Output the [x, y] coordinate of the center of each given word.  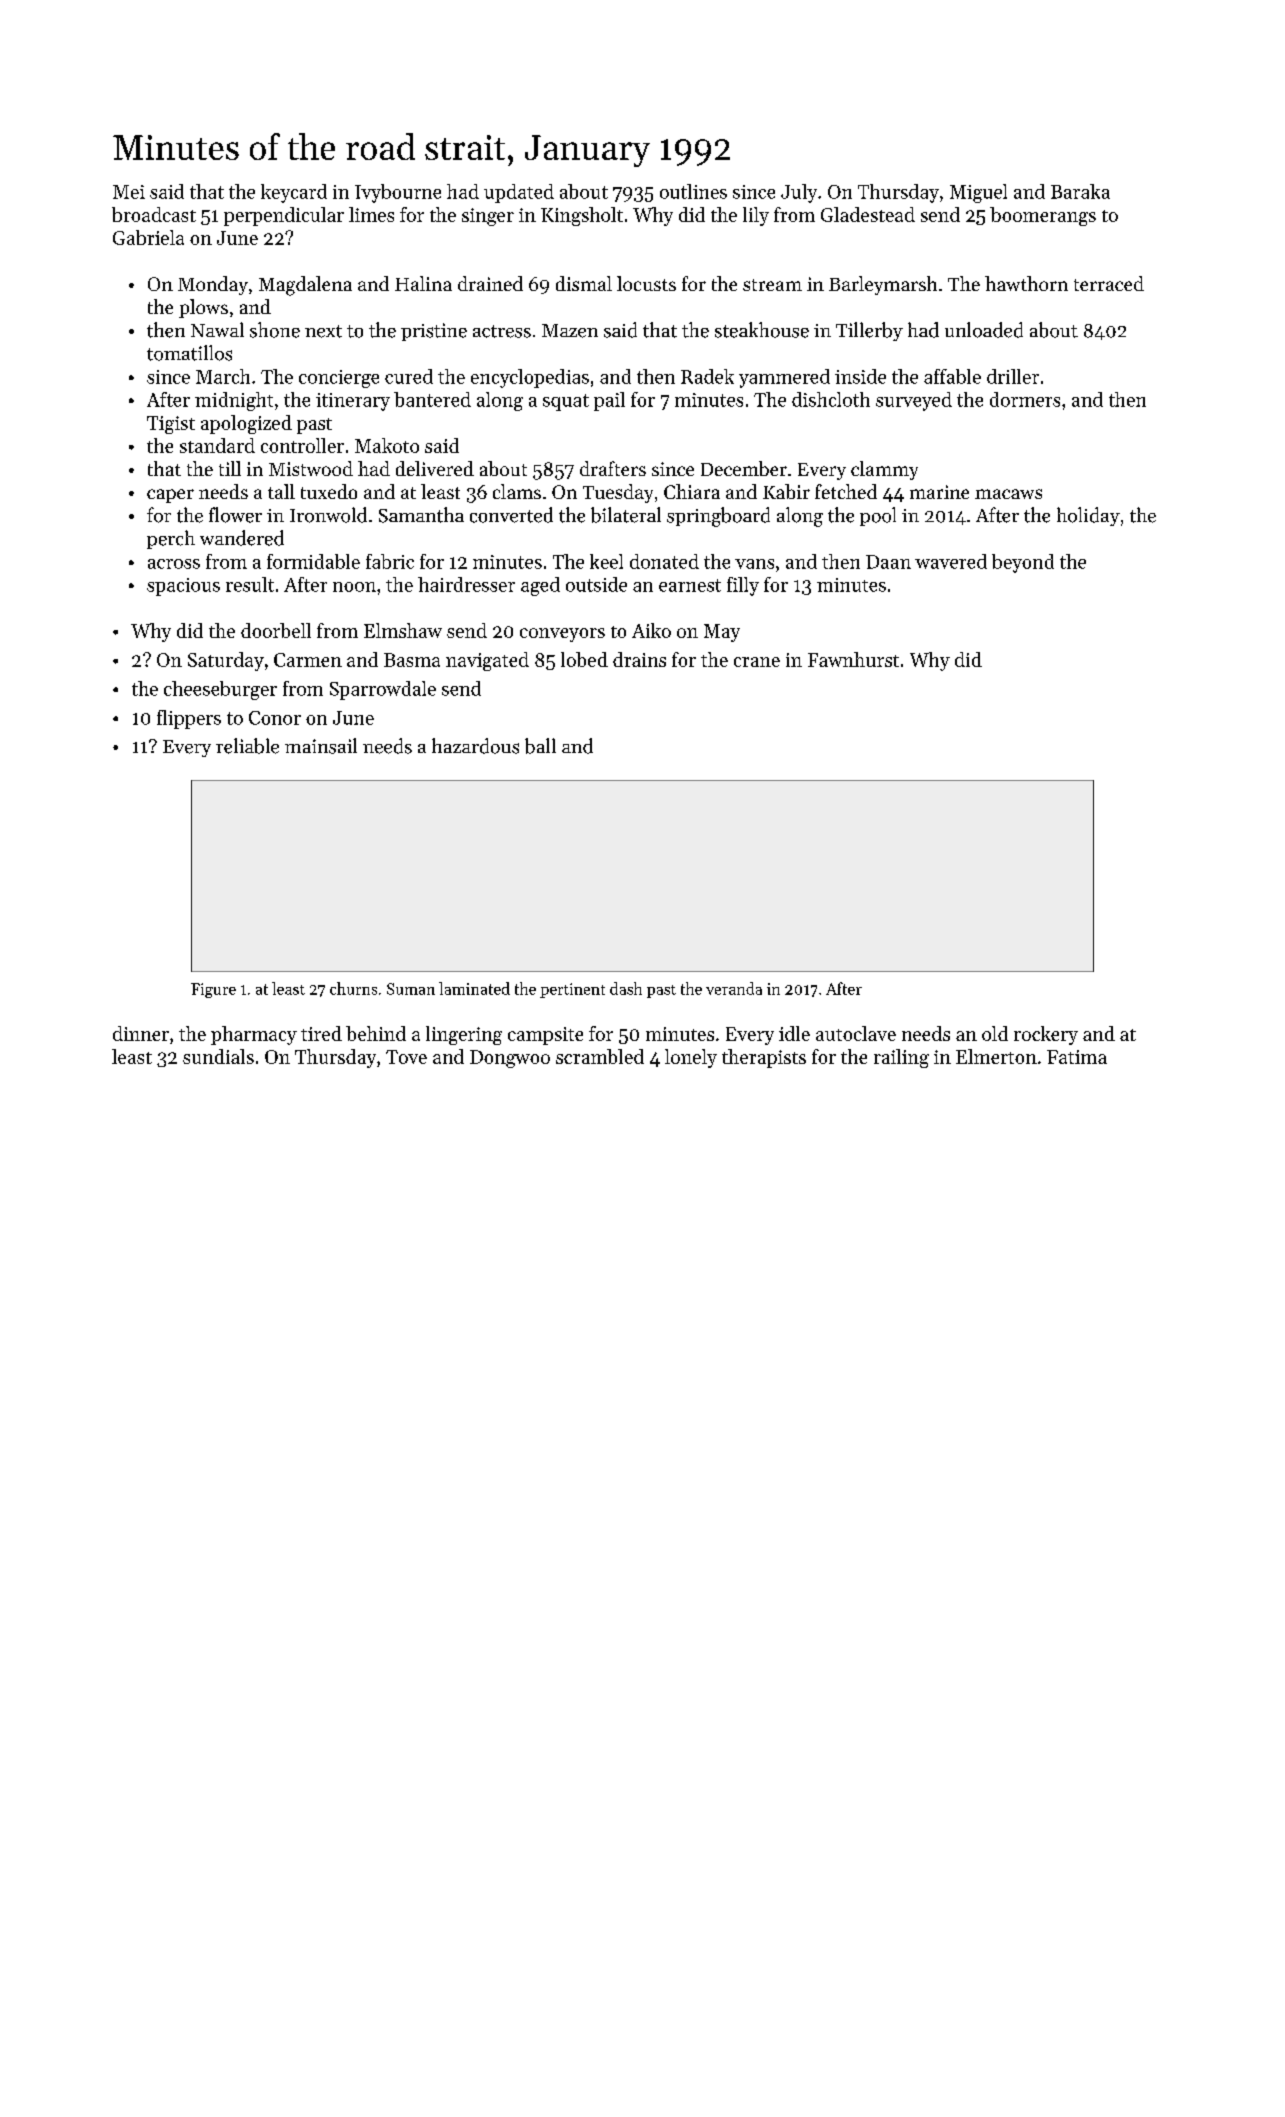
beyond [1023, 563]
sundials [218, 1056]
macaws [1008, 494]
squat [566, 402]
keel [606, 561]
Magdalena [305, 286]
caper [170, 496]
